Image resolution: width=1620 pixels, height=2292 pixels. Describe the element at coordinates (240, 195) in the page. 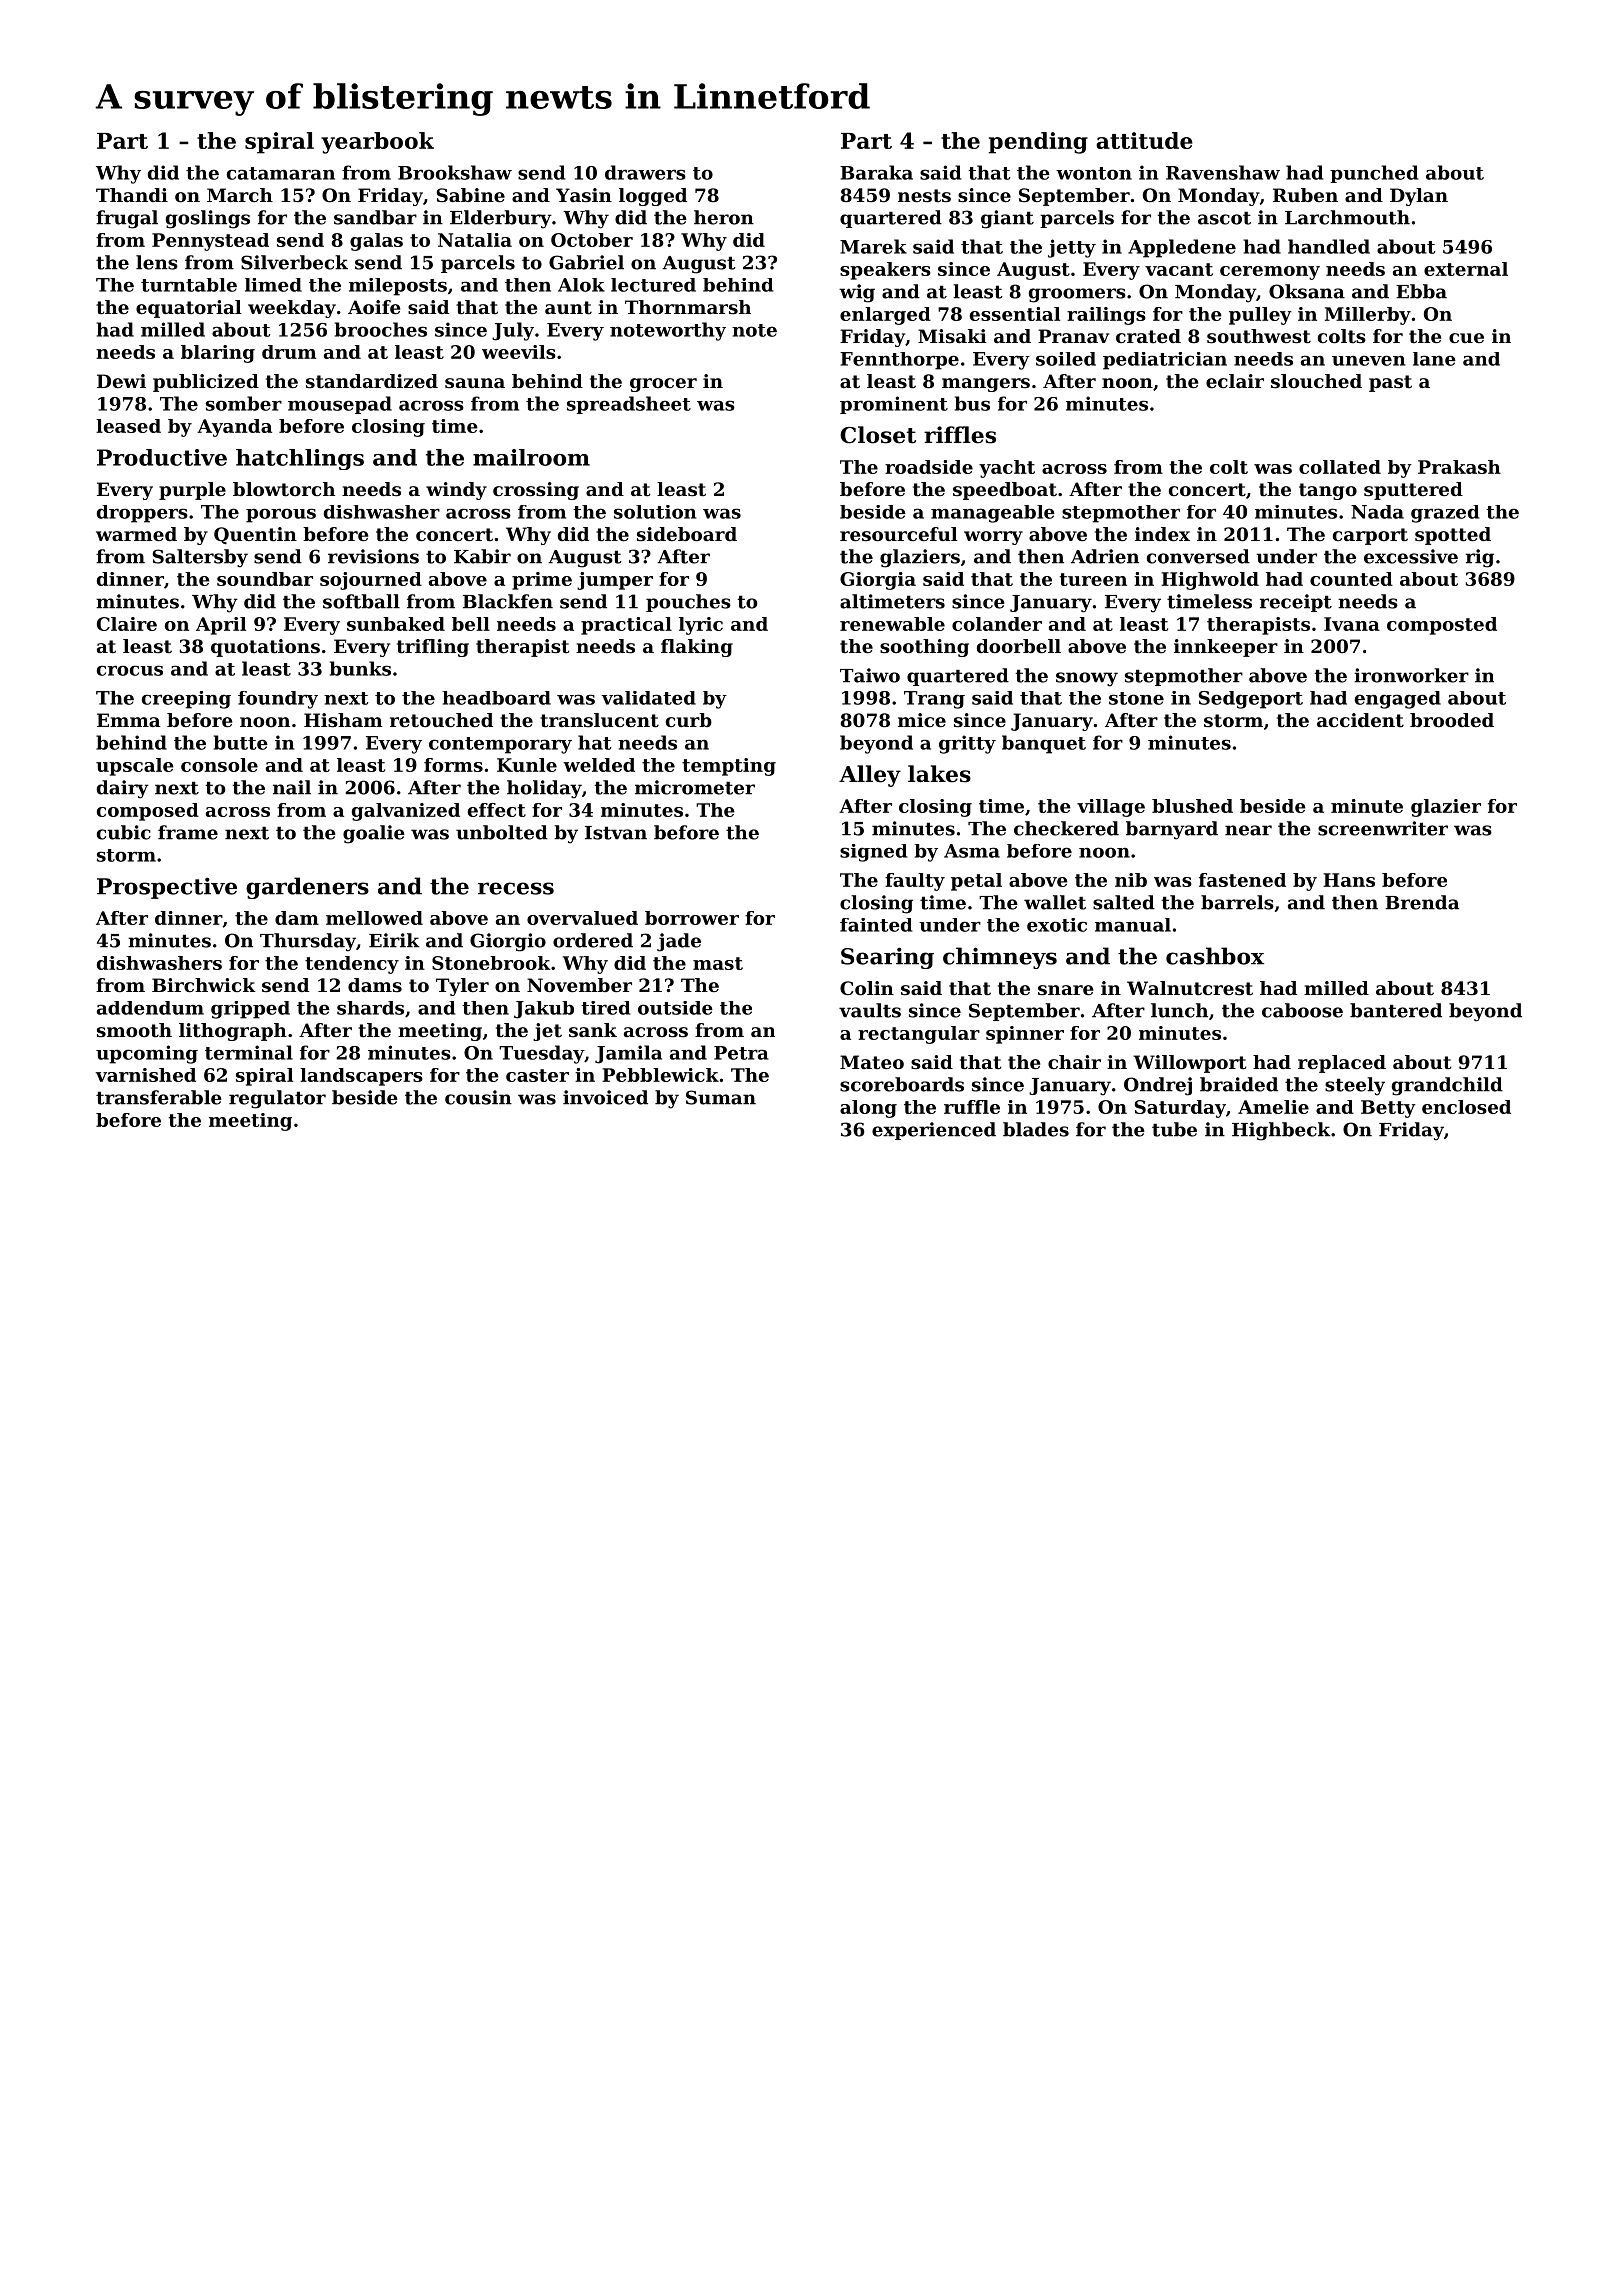

I see `March` at that location.
